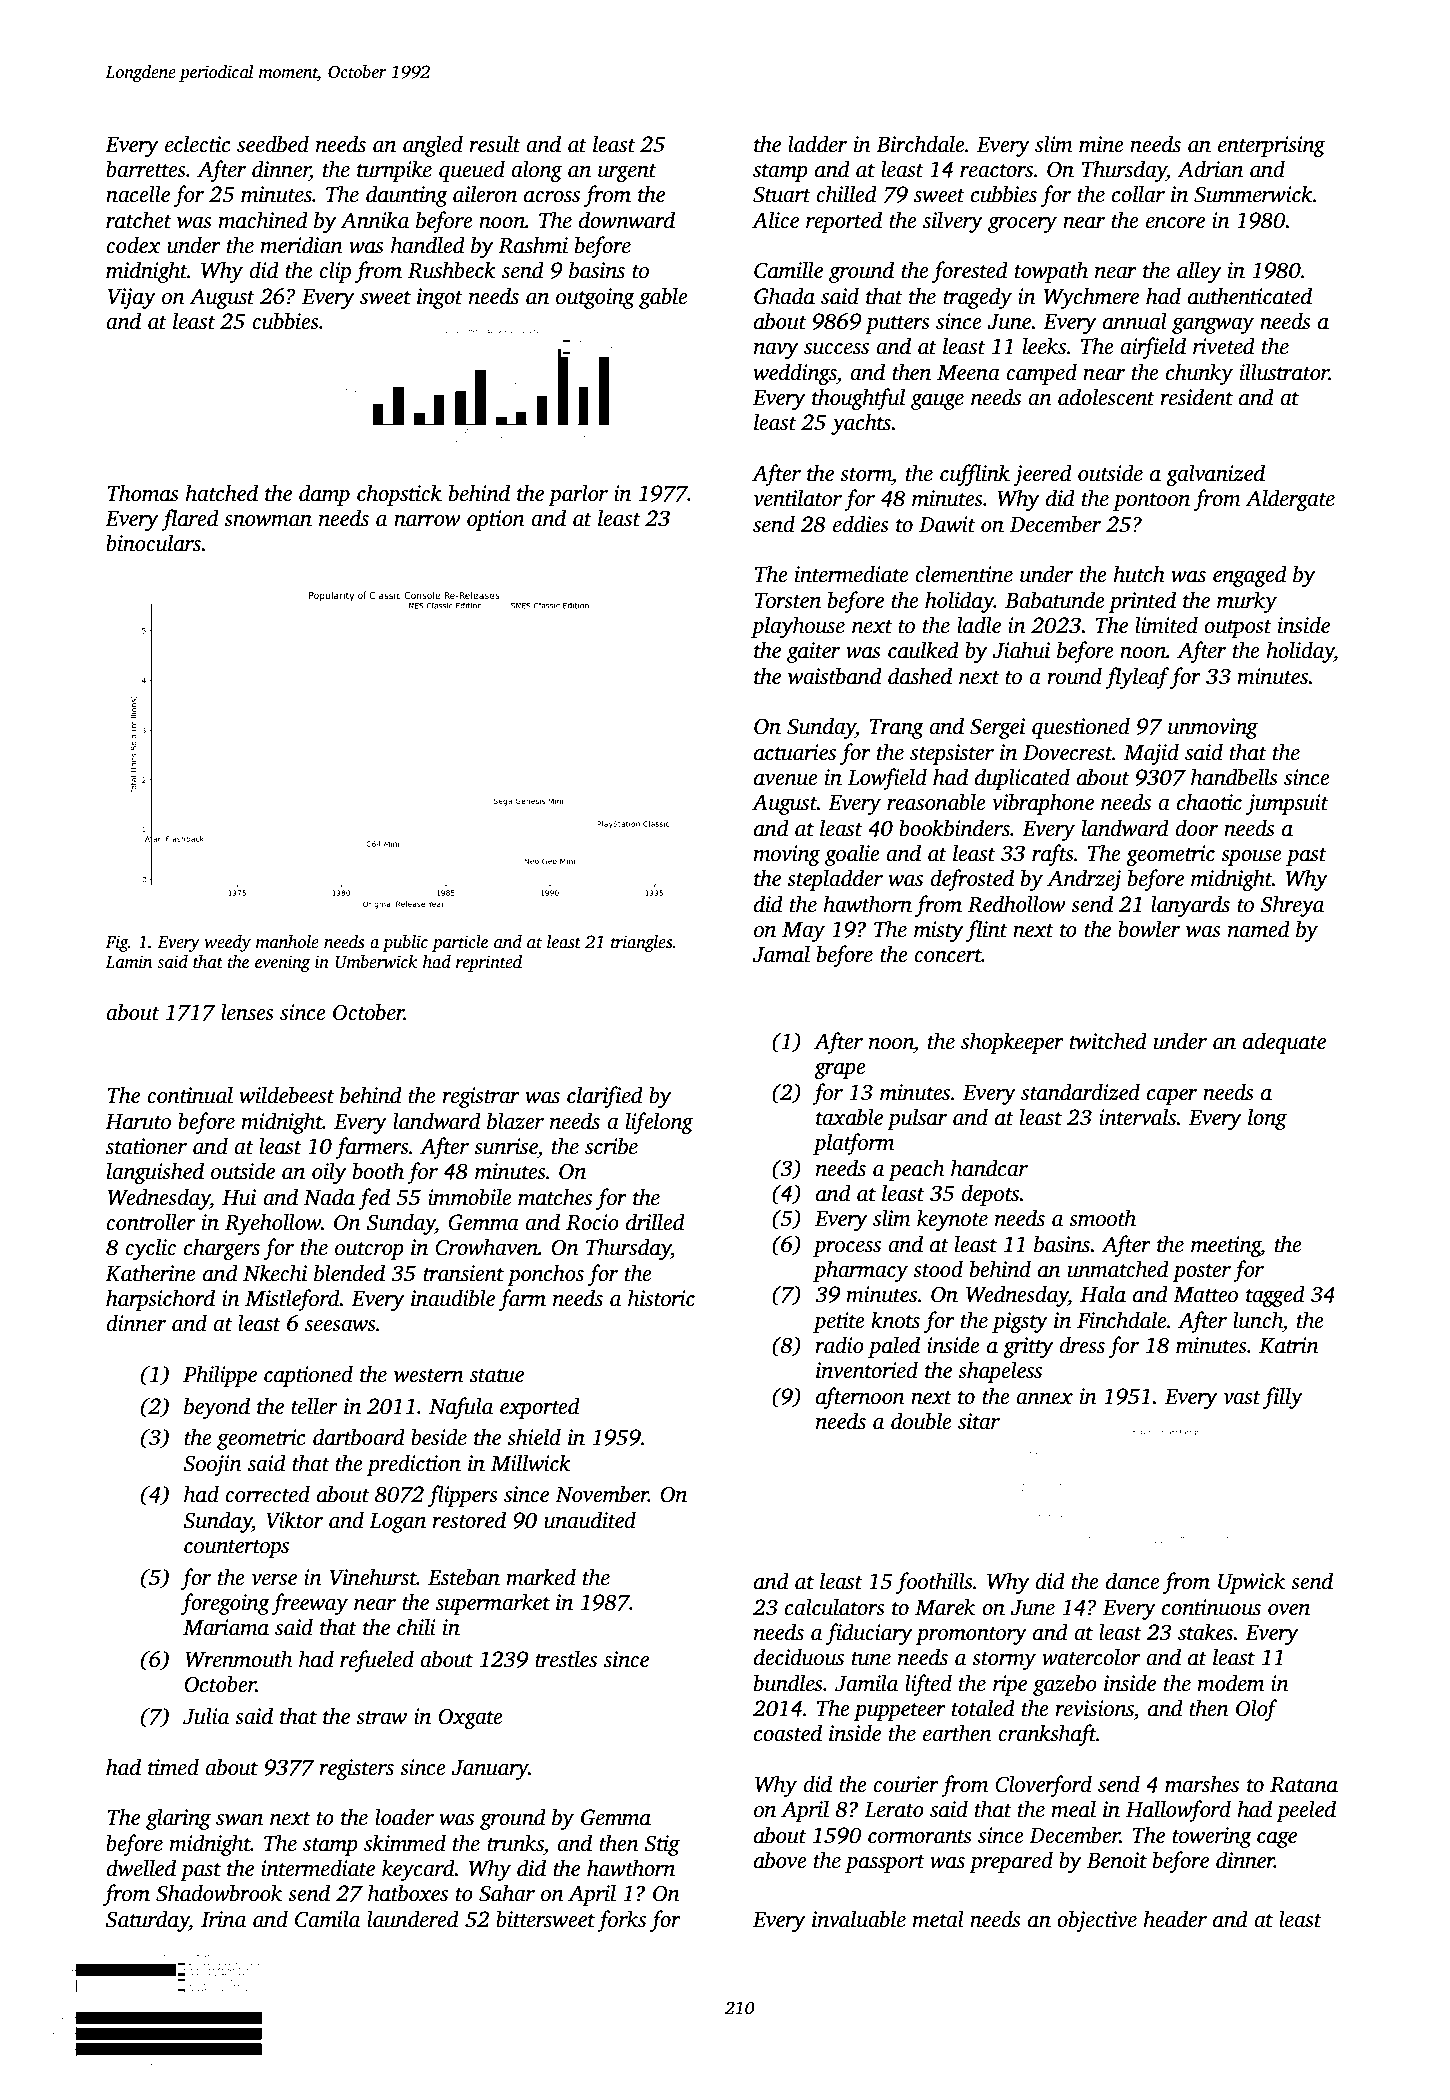  I want to click on handled, so click(428, 245).
